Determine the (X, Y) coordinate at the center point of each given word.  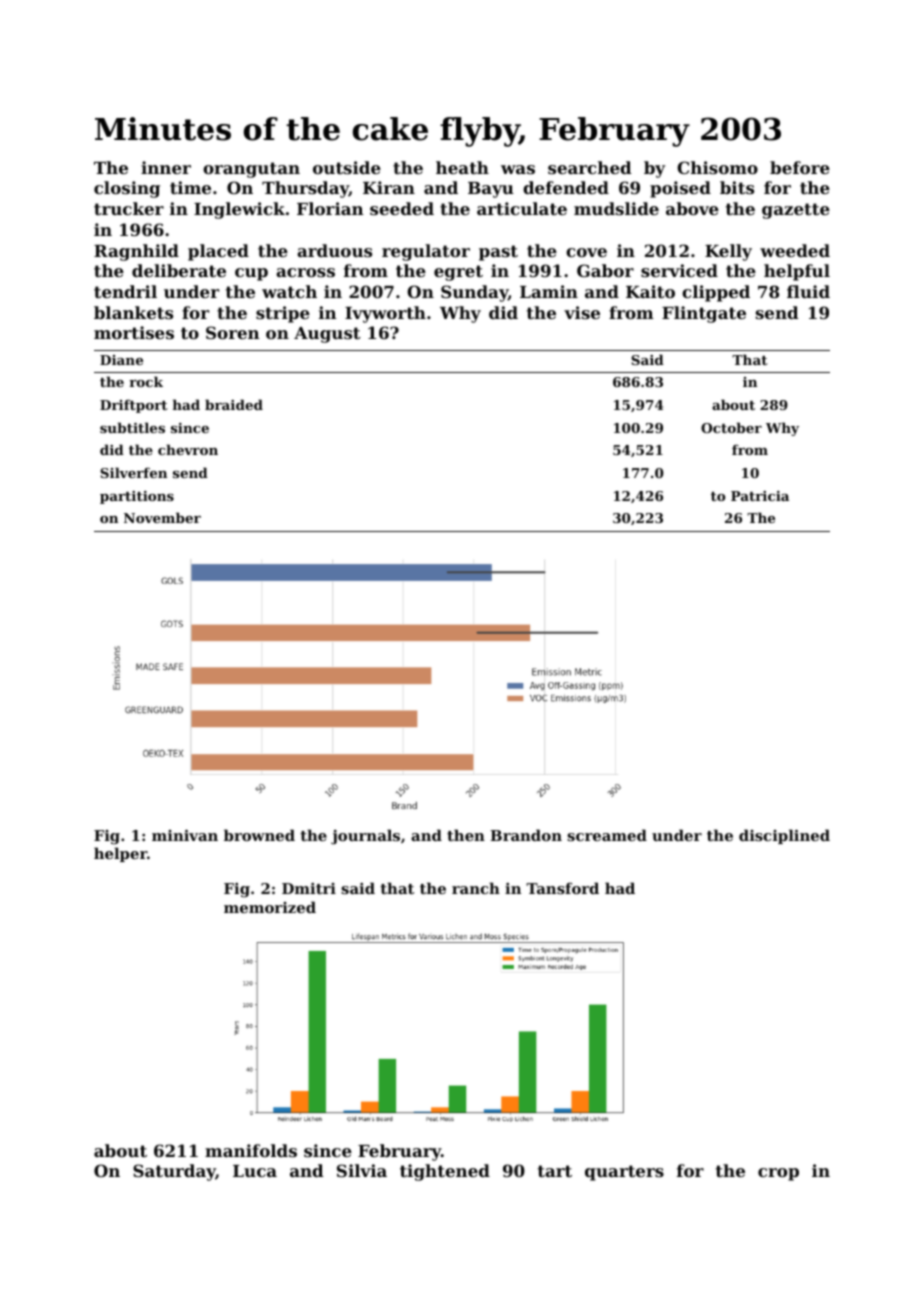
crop (778, 1174)
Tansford (562, 888)
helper (120, 854)
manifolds (251, 1150)
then (466, 835)
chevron (188, 449)
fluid (808, 291)
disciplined (784, 836)
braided (234, 404)
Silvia (362, 1170)
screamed (607, 835)
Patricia (760, 496)
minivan (185, 835)
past (498, 253)
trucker (129, 208)
